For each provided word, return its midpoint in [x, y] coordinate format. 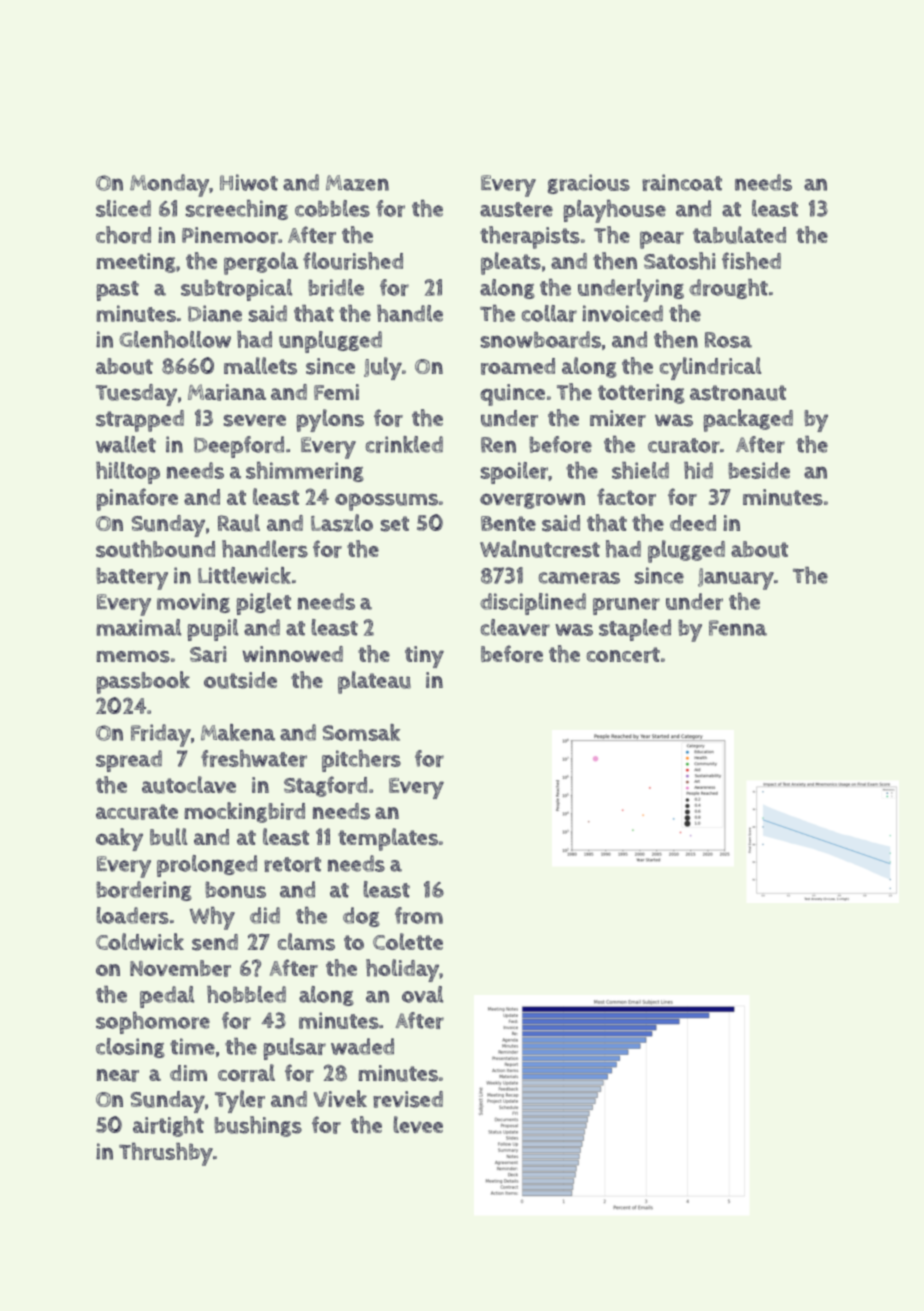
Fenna [738, 628]
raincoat [682, 182]
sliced [123, 208]
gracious [589, 184]
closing [130, 1048]
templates [388, 839]
